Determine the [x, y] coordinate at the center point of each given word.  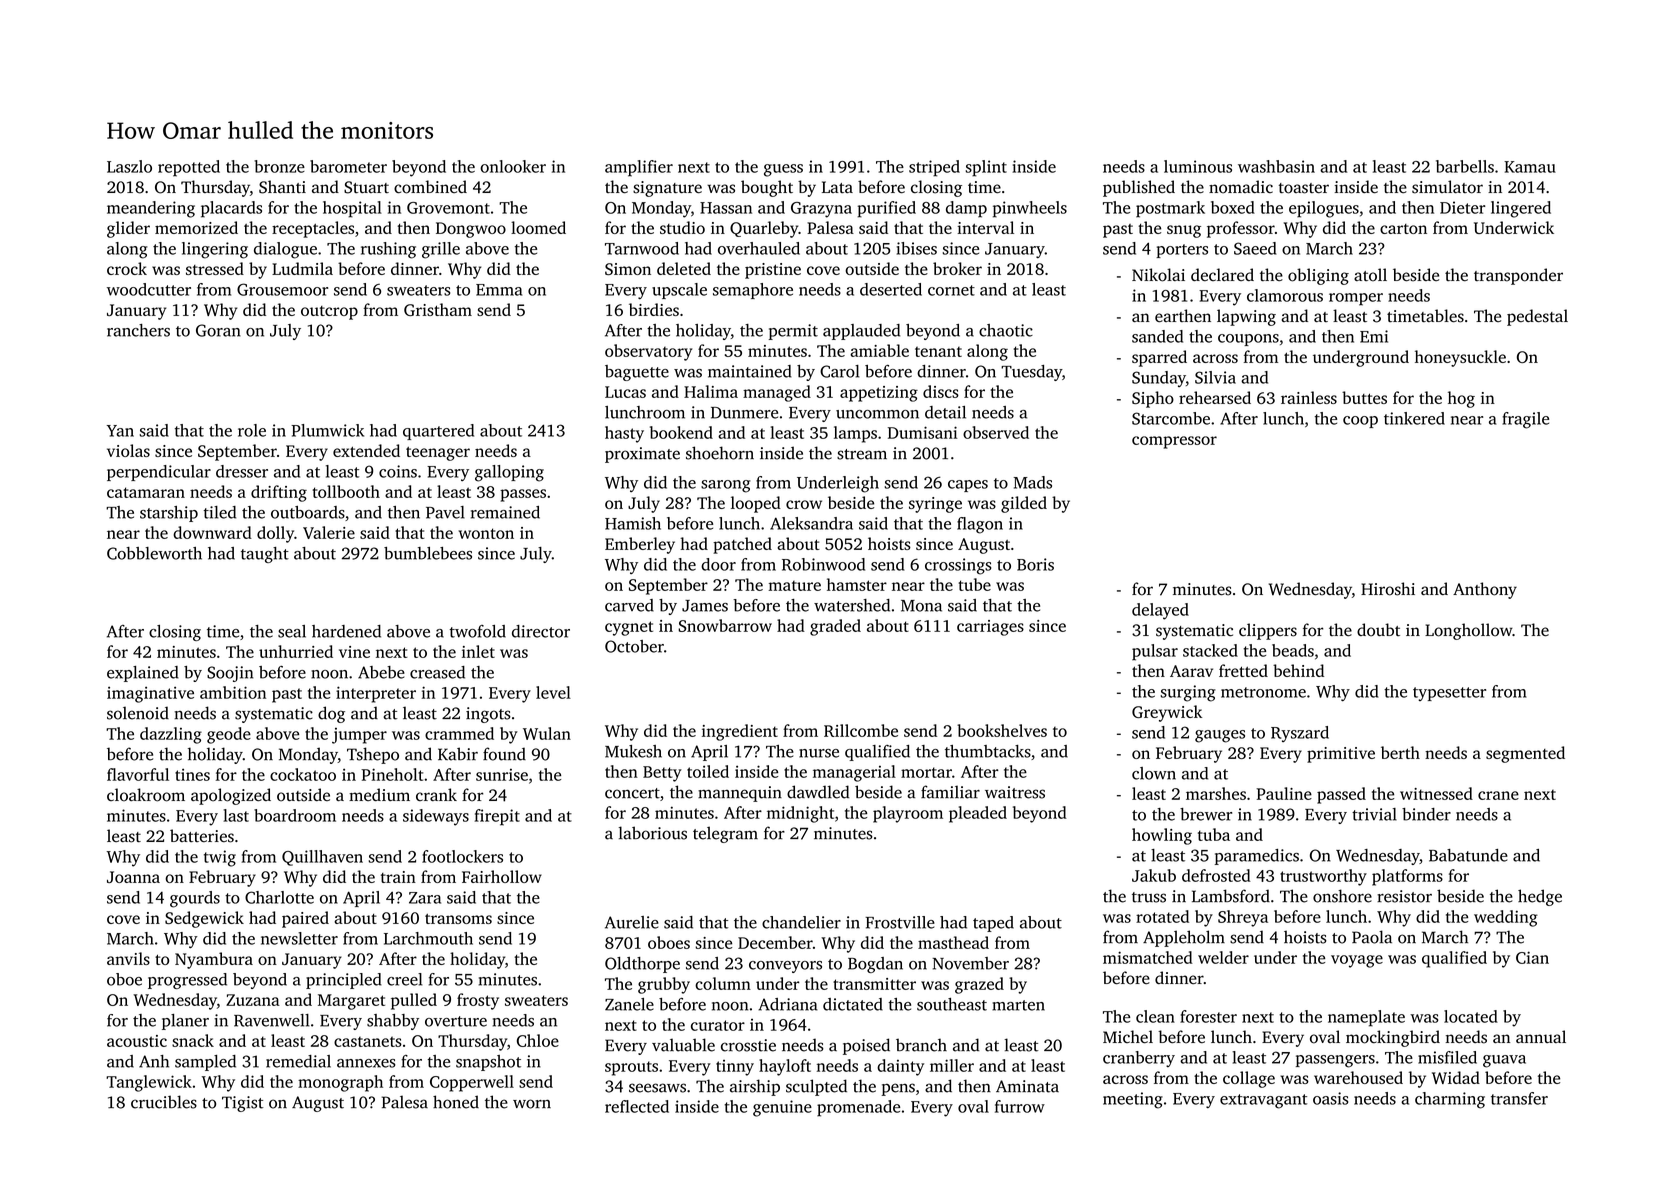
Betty [662, 774]
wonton [486, 533]
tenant [938, 351]
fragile [1525, 420]
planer [185, 1022]
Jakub [1154, 875]
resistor [1404, 896]
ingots [488, 715]
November [970, 963]
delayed [1160, 611]
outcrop [329, 313]
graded [835, 627]
